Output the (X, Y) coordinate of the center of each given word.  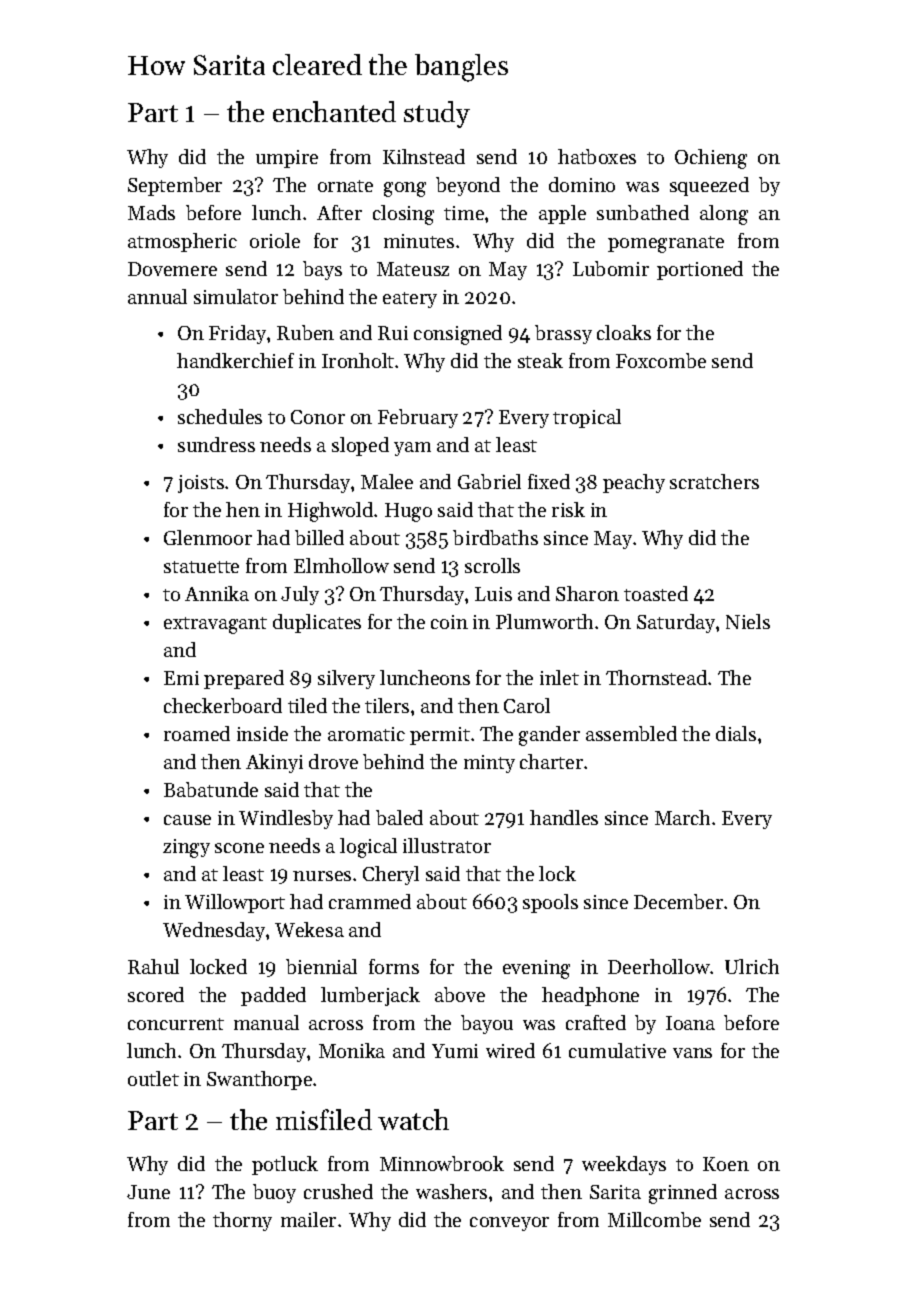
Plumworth (544, 621)
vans (692, 1053)
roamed (197, 733)
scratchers (714, 481)
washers (451, 1191)
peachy (634, 483)
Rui (393, 333)
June (148, 1192)
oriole (275, 240)
